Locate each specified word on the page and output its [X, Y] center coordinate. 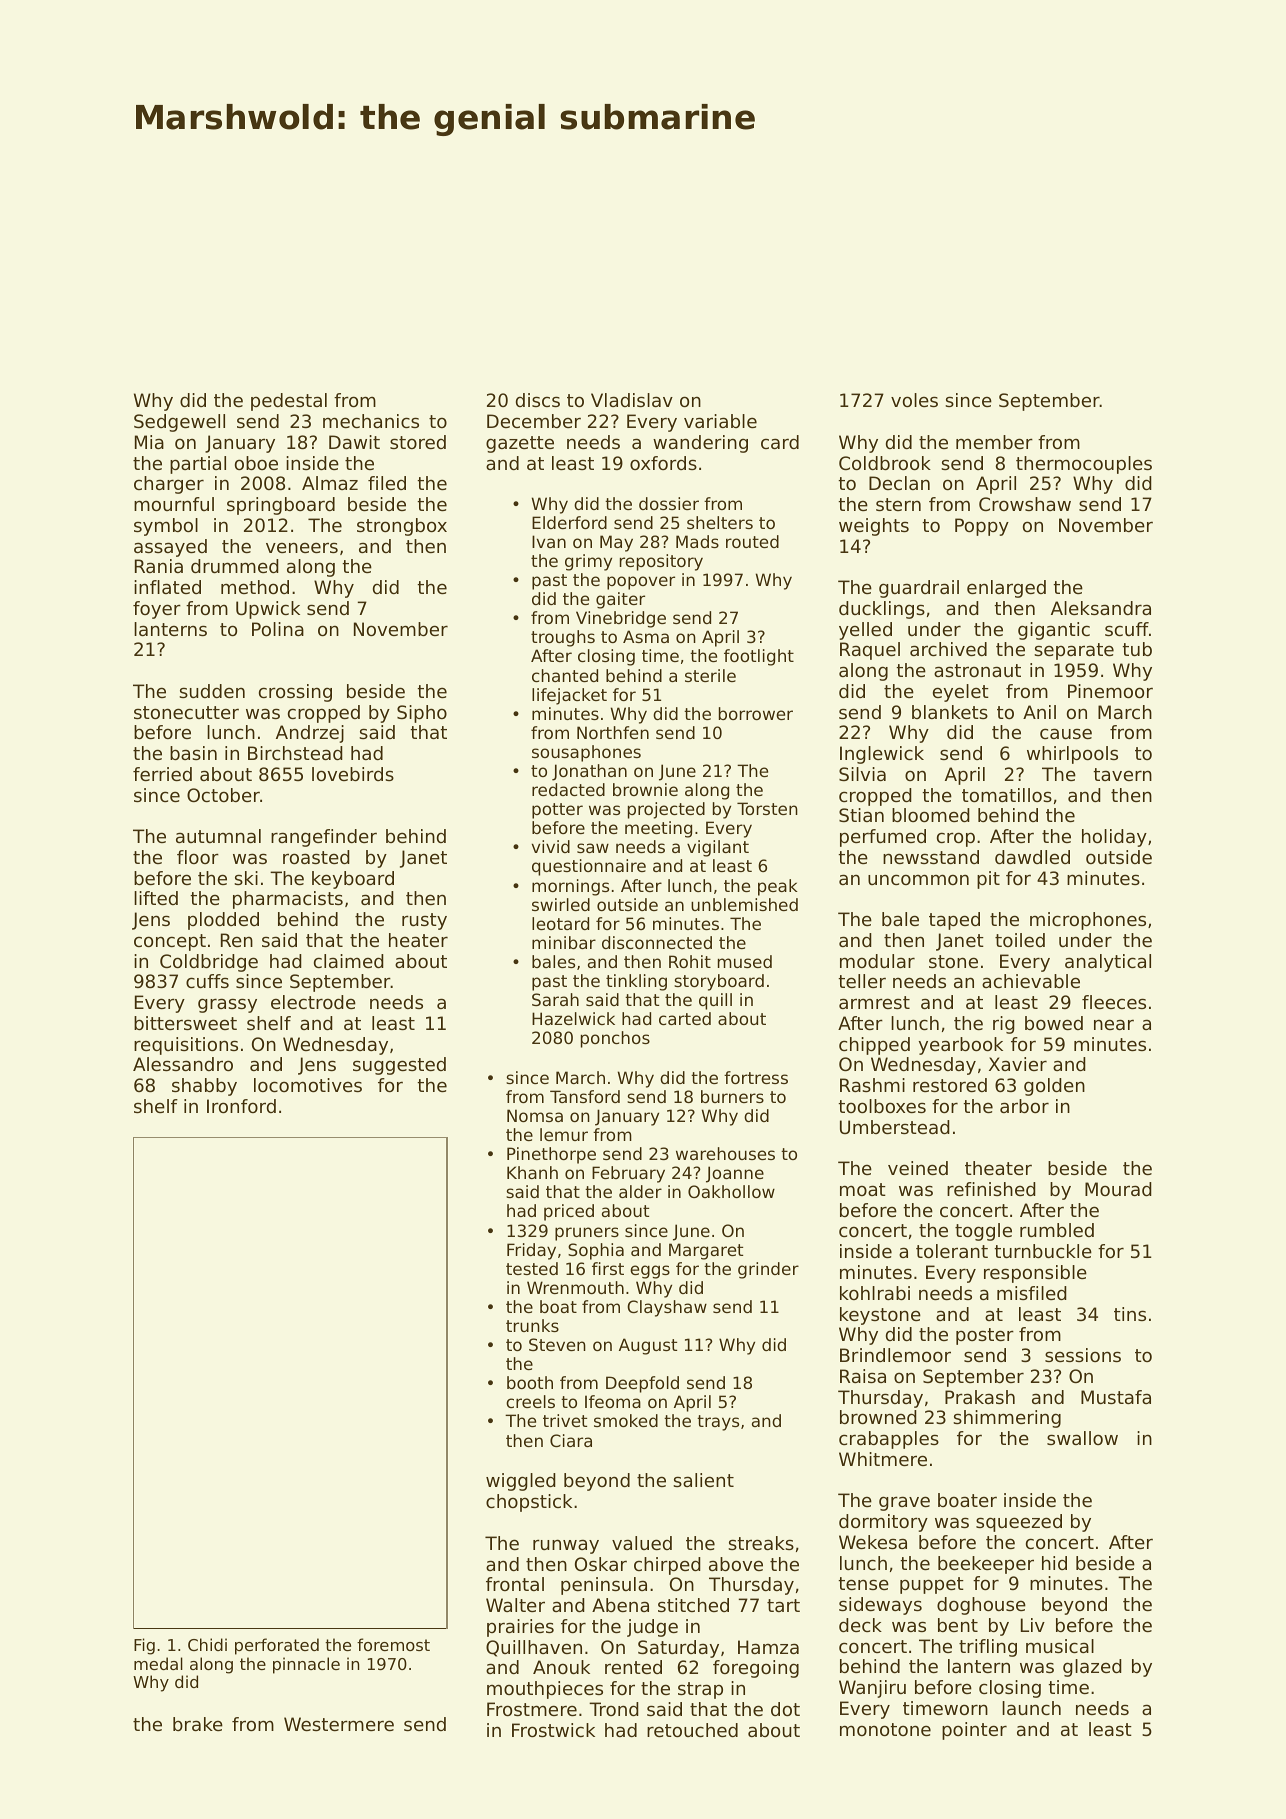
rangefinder [324, 838]
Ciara [571, 1440]
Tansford [585, 1096]
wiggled [521, 1482]
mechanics [371, 421]
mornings [570, 887]
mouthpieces [545, 1690]
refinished [991, 1189]
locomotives [308, 1085]
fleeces [1114, 1002]
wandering [700, 444]
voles [914, 400]
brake [198, 1724]
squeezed [1019, 1523]
